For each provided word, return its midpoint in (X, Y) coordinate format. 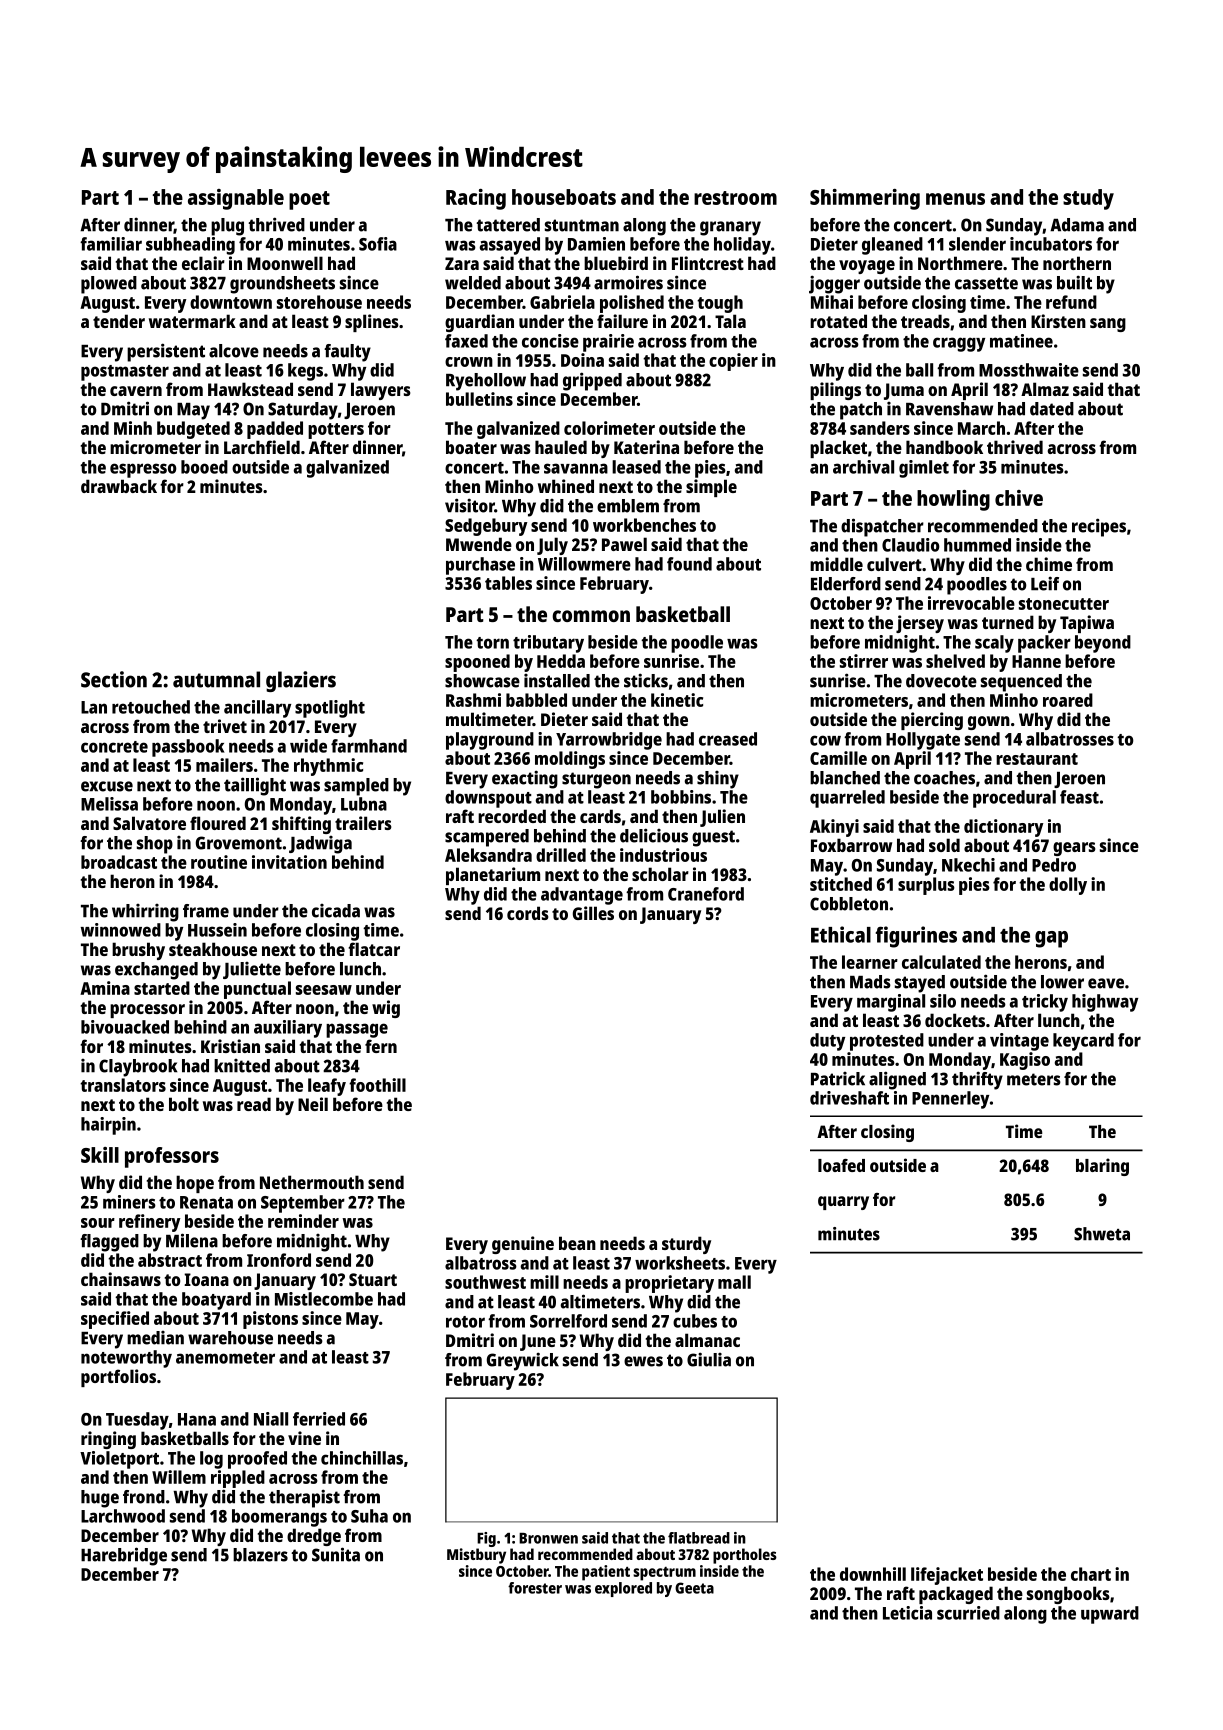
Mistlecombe (324, 1299)
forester (535, 1588)
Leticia (907, 1613)
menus (955, 199)
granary (730, 228)
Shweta (1102, 1234)
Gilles (593, 913)
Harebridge (124, 1556)
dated (1052, 409)
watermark (192, 321)
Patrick (838, 1079)
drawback (119, 486)
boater (471, 447)
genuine (523, 1245)
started (162, 988)
